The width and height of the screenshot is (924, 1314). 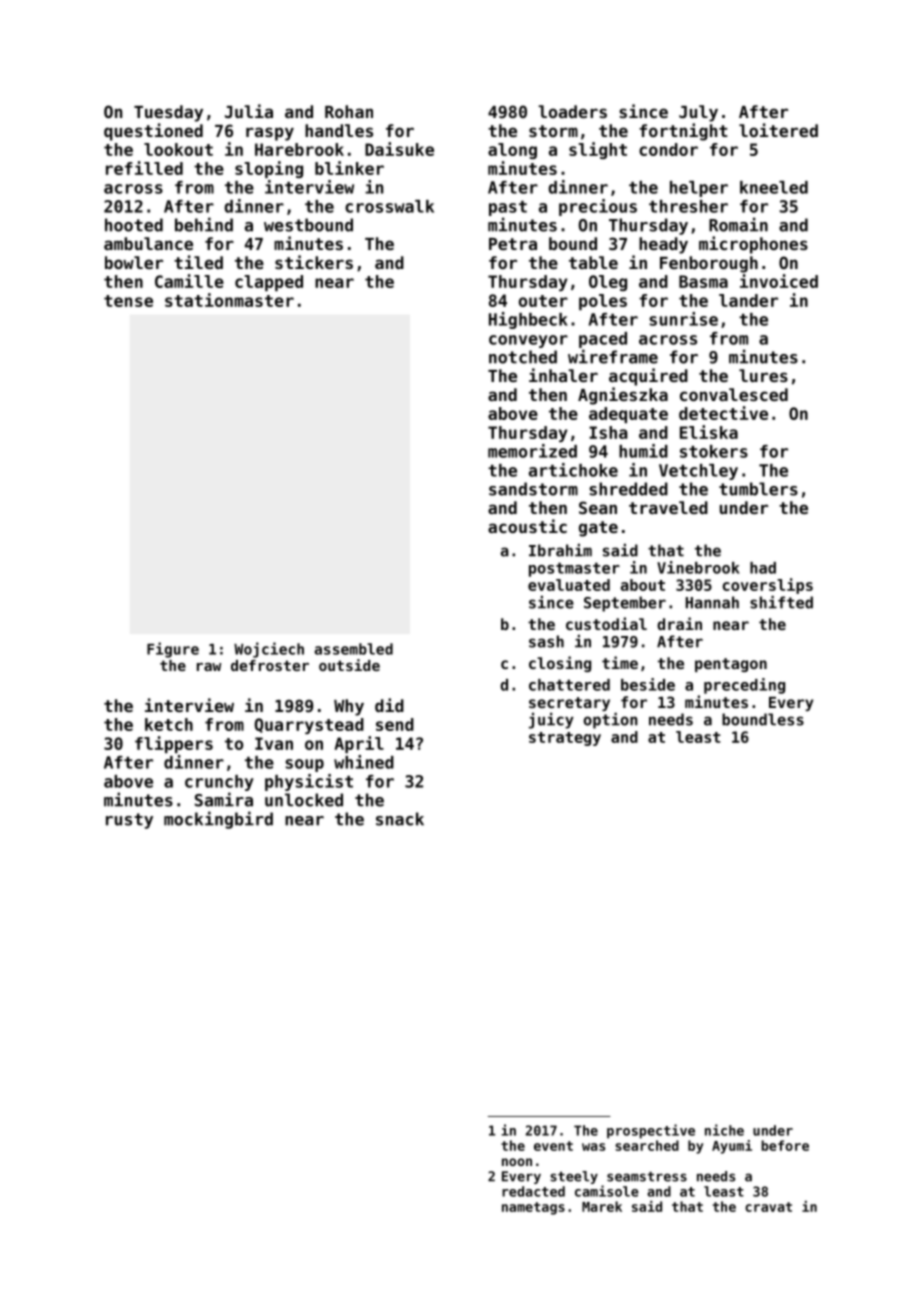 I want to click on pentagon, so click(x=731, y=665).
